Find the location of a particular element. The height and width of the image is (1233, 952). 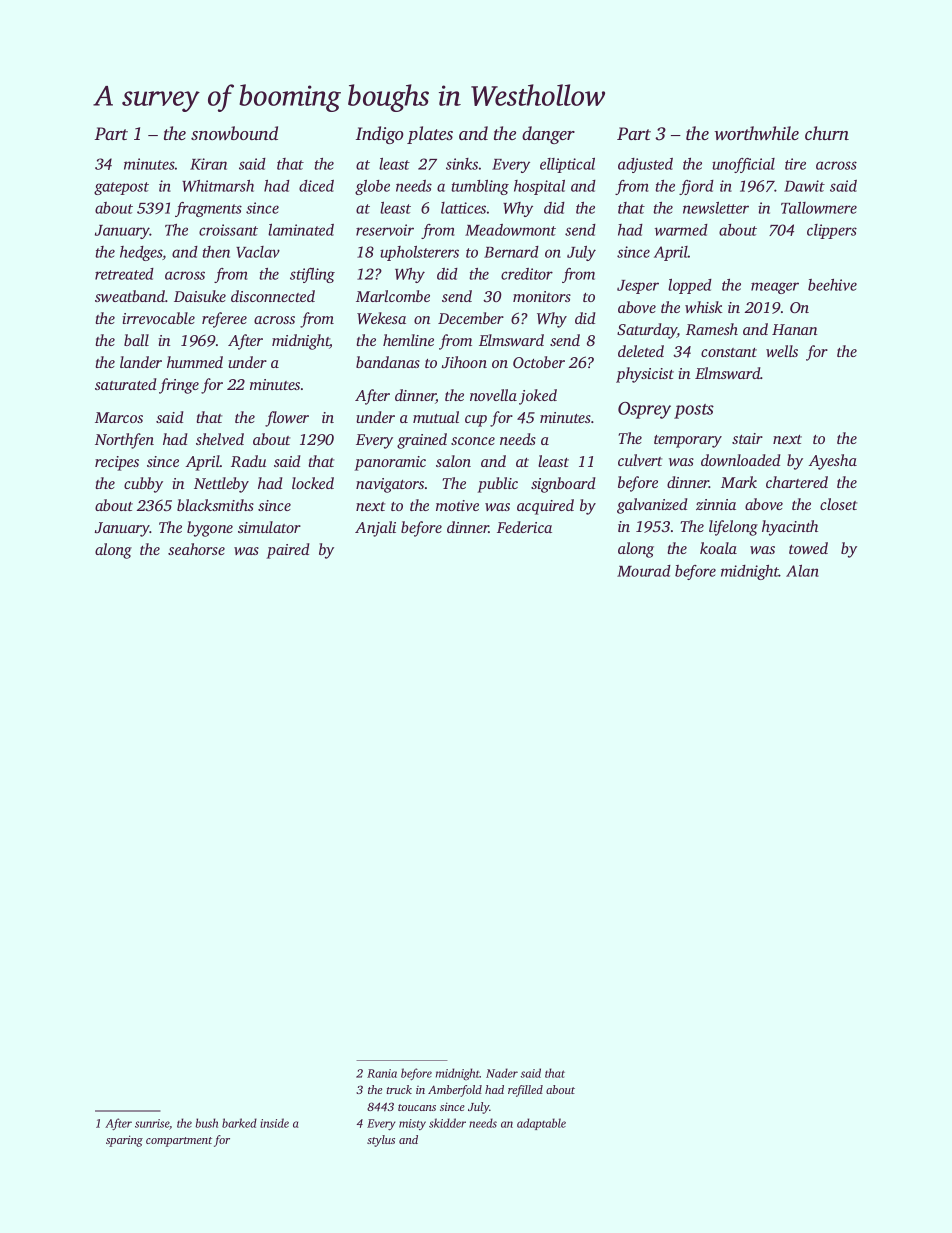

skidder is located at coordinates (447, 1123).
